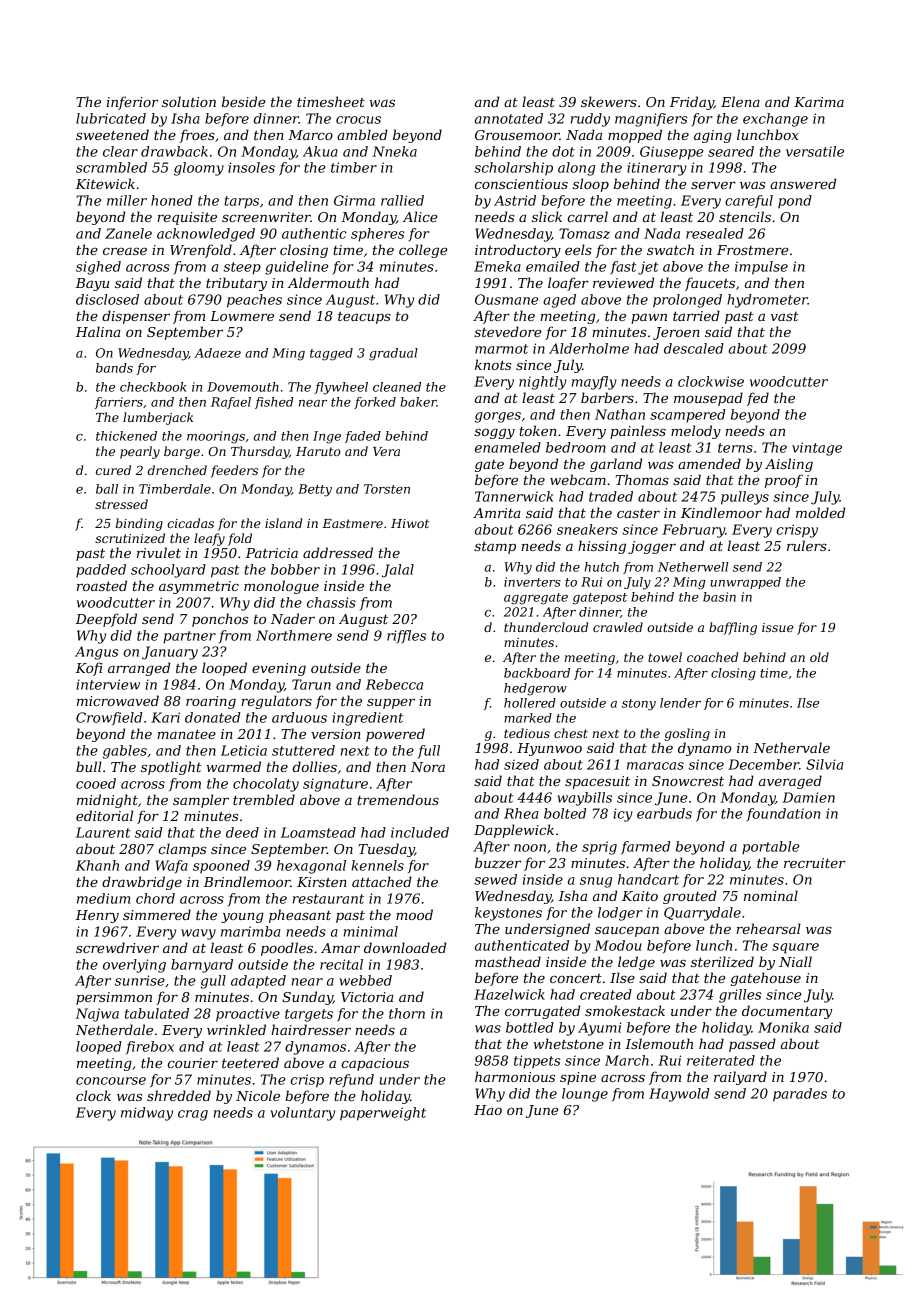 Image resolution: width=924 pixels, height=1308 pixels. What do you see at coordinates (778, 627) in the screenshot?
I see `issue` at bounding box center [778, 627].
